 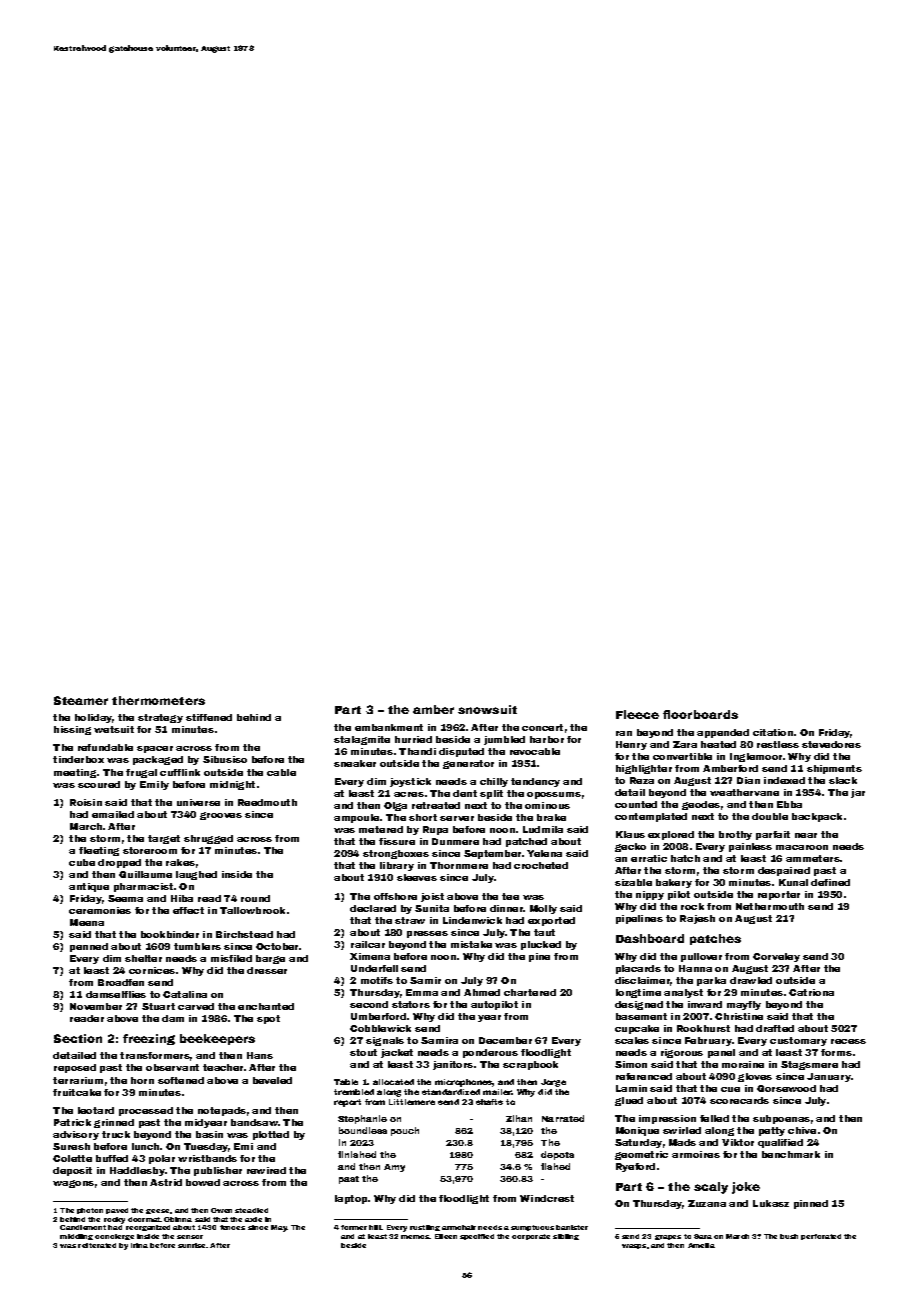 What do you see at coordinates (139, 1245) in the screenshot?
I see `Irina` at bounding box center [139, 1245].
